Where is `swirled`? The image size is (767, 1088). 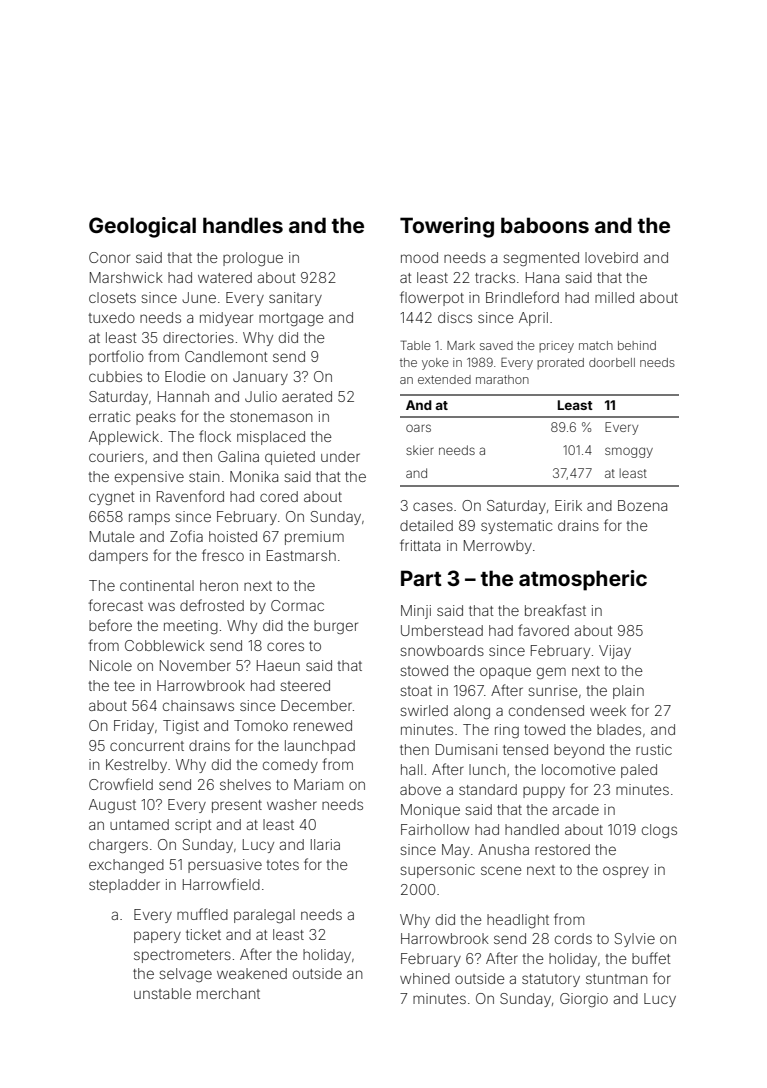
swirled is located at coordinates (424, 710).
